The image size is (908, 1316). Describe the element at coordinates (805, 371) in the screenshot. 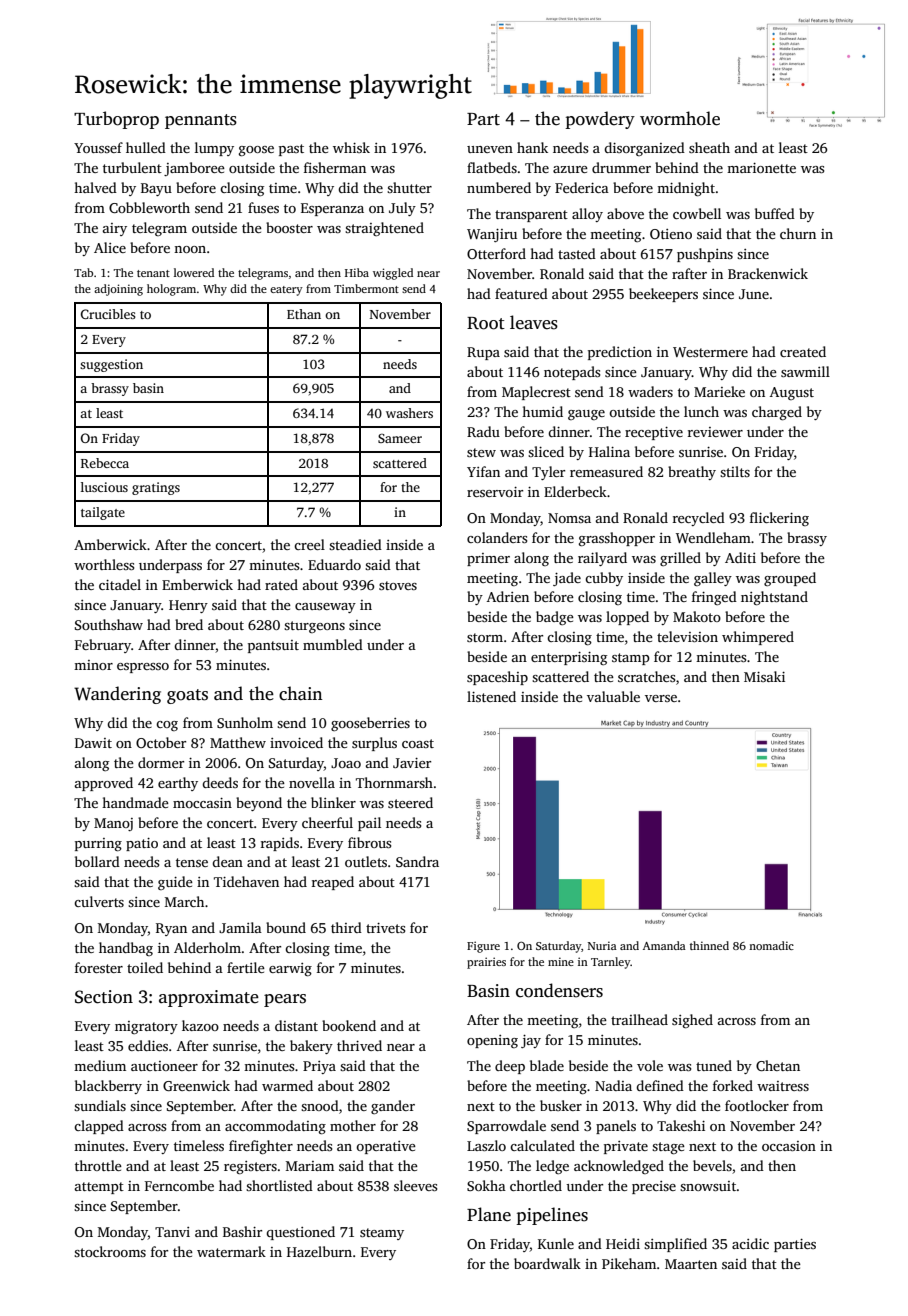

I see `sawmill` at that location.
